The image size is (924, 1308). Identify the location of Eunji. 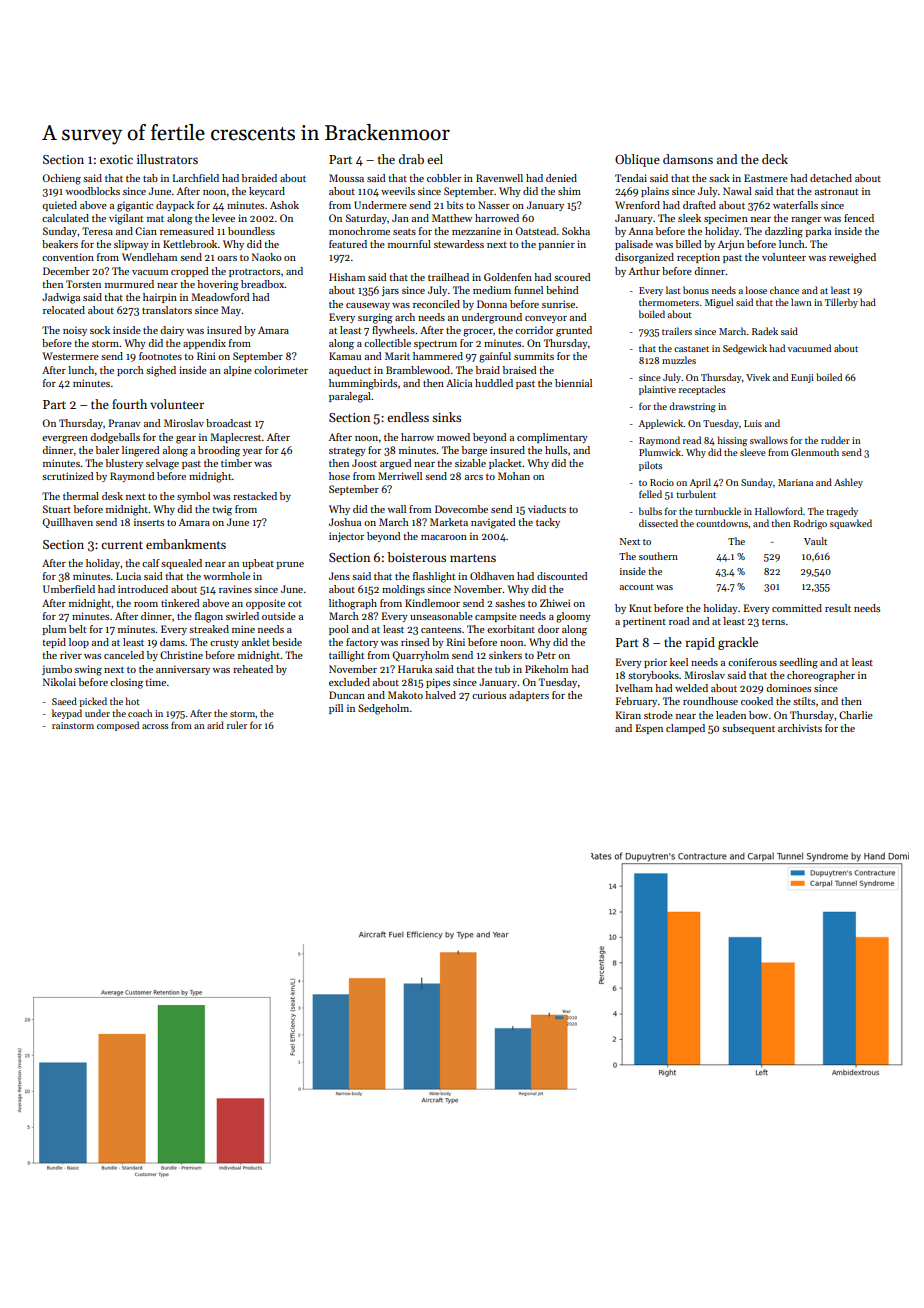
(802, 378).
